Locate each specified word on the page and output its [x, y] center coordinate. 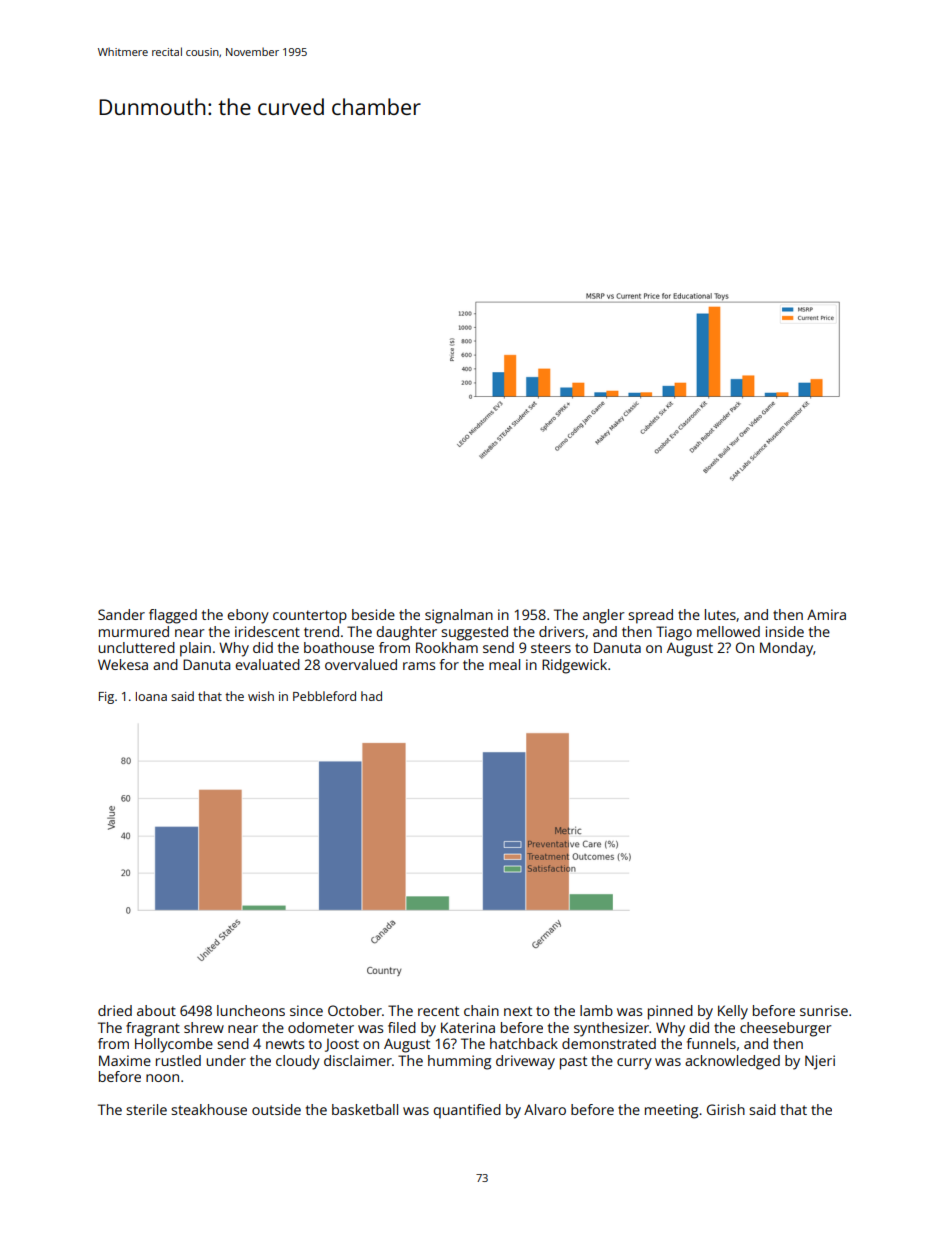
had [371, 696]
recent [438, 1011]
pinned [670, 1012]
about [156, 1010]
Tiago [674, 633]
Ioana [151, 696]
